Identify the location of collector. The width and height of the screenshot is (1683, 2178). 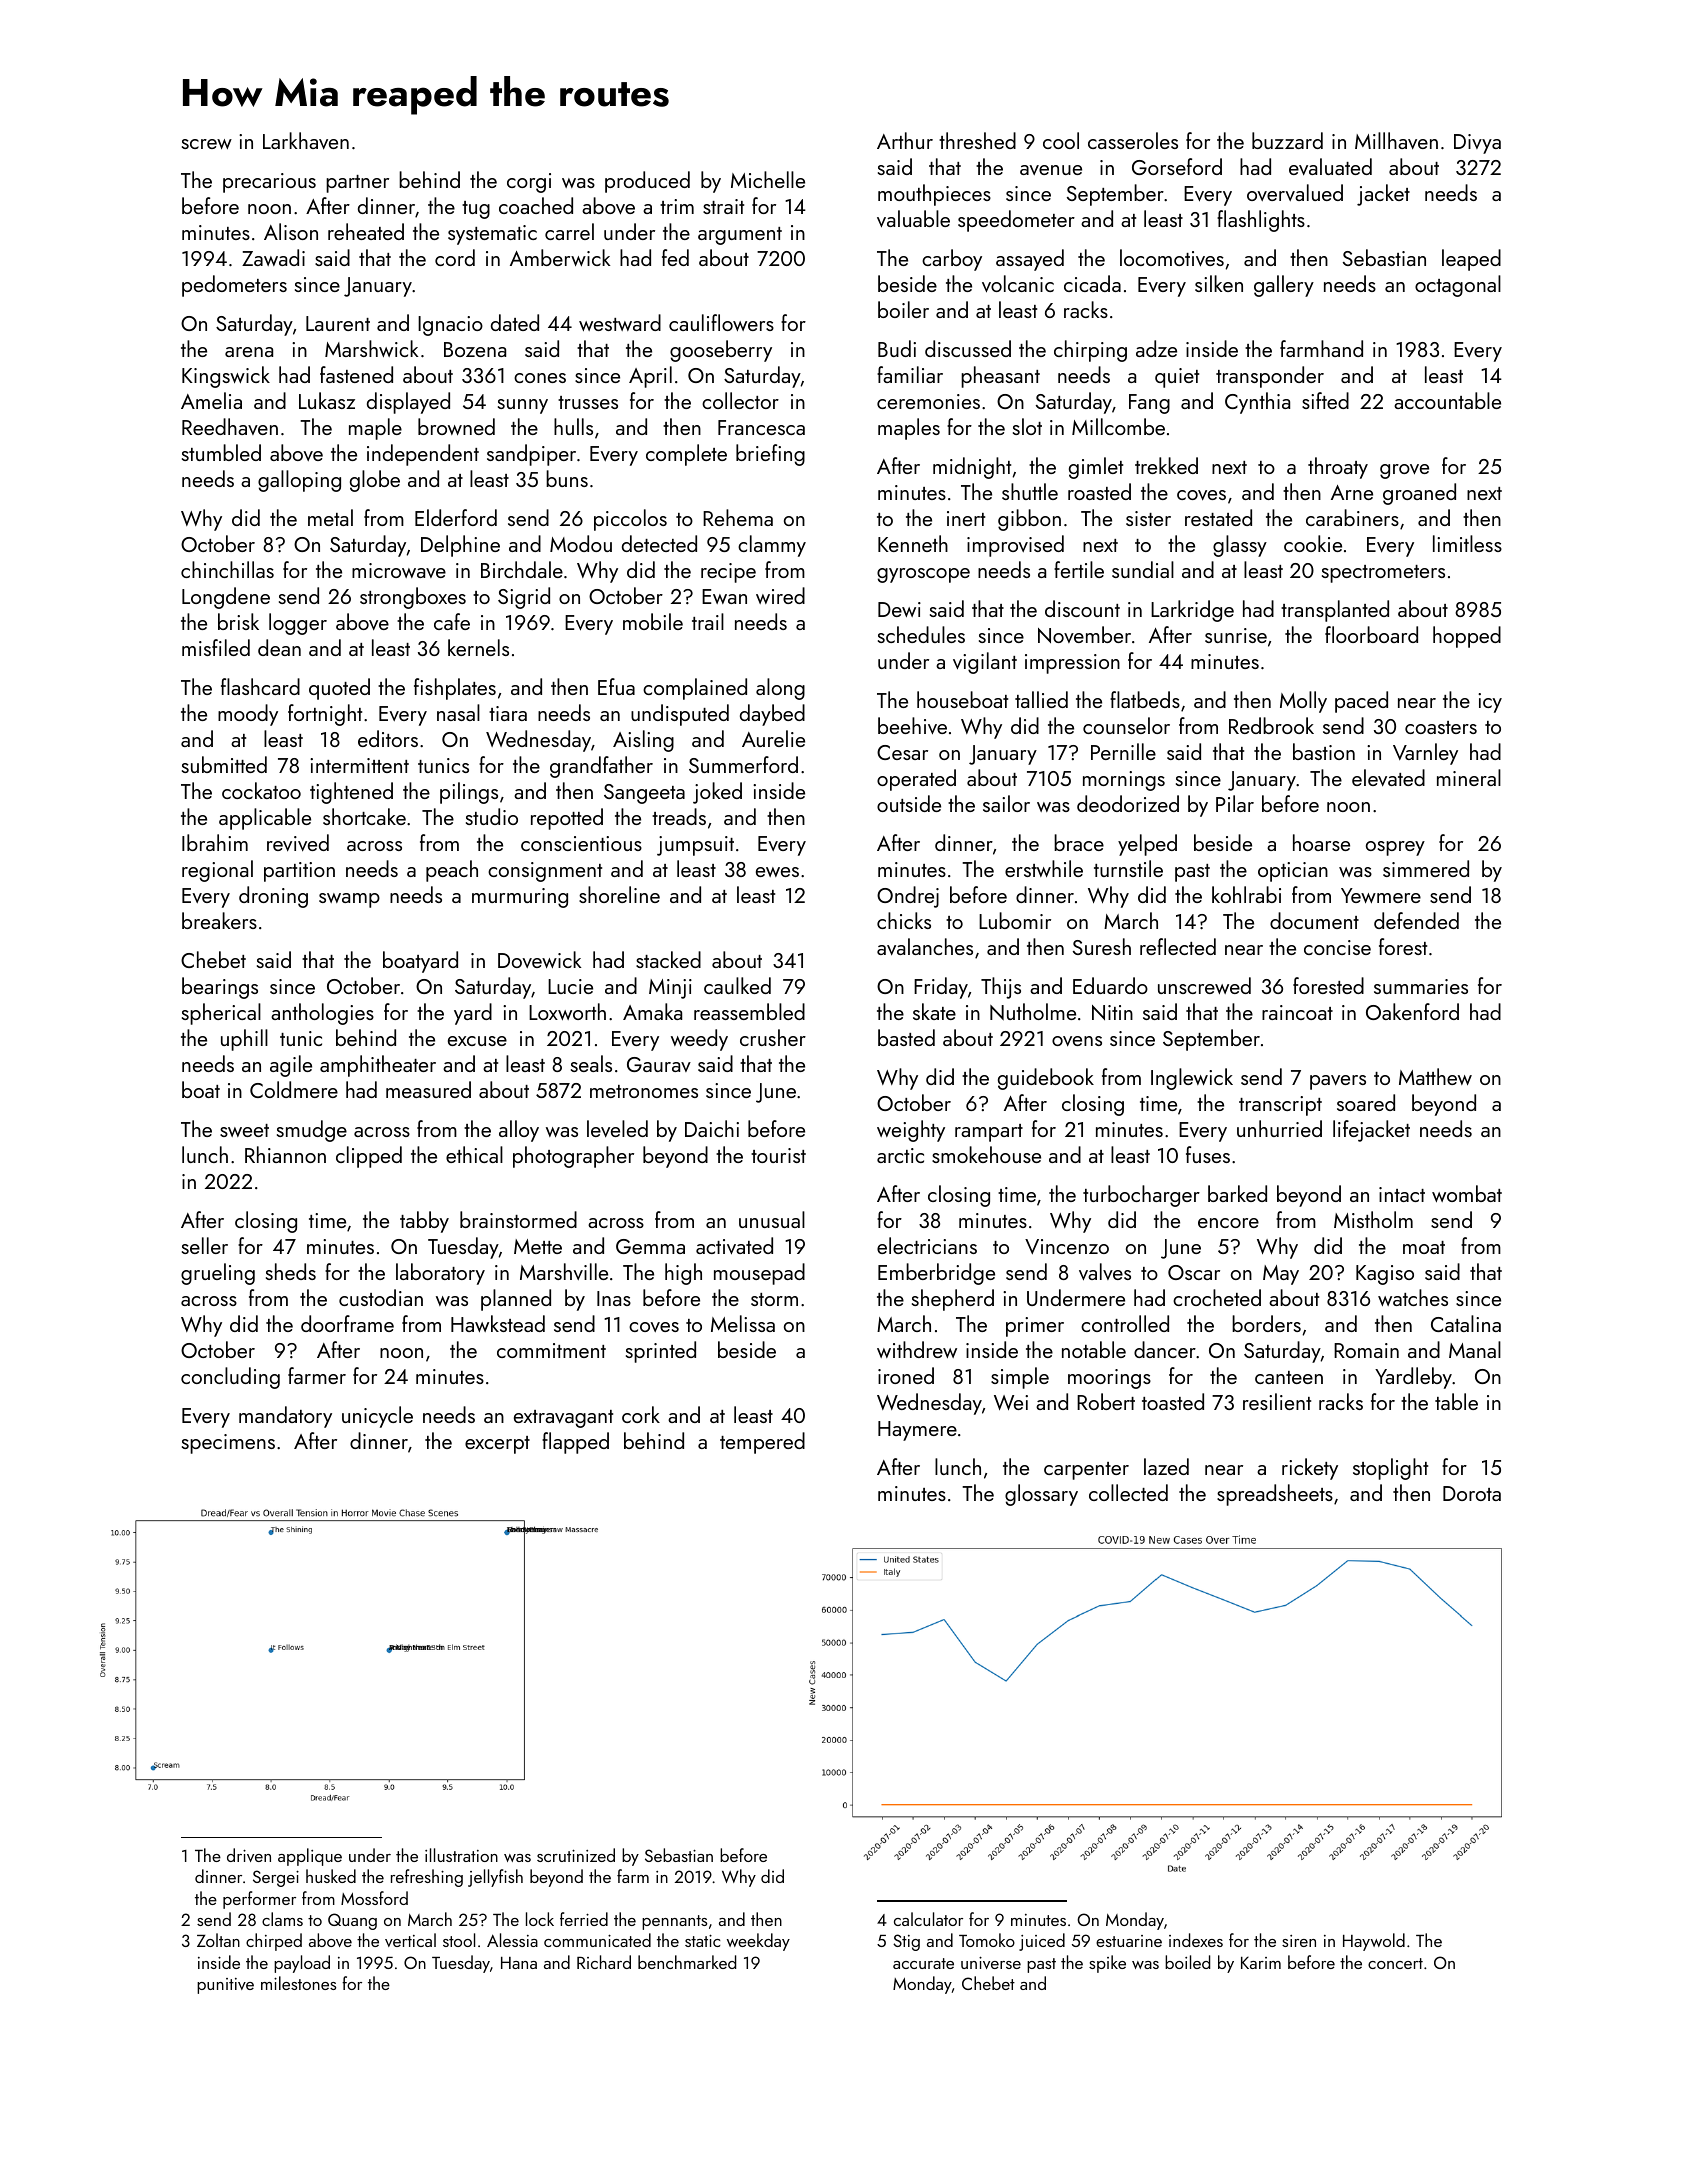
(740, 400).
